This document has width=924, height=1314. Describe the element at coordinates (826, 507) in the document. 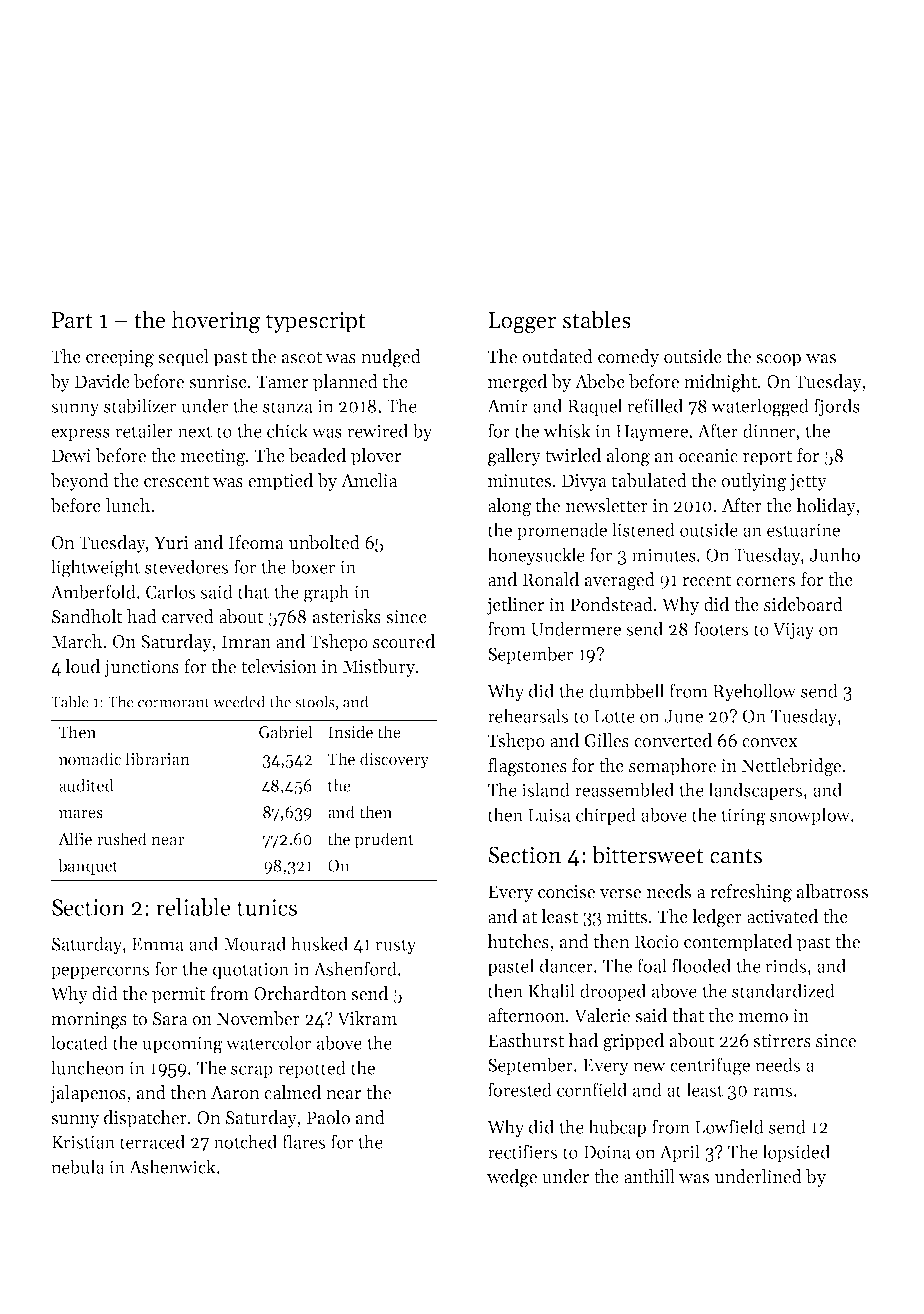

I see `holiday` at that location.
